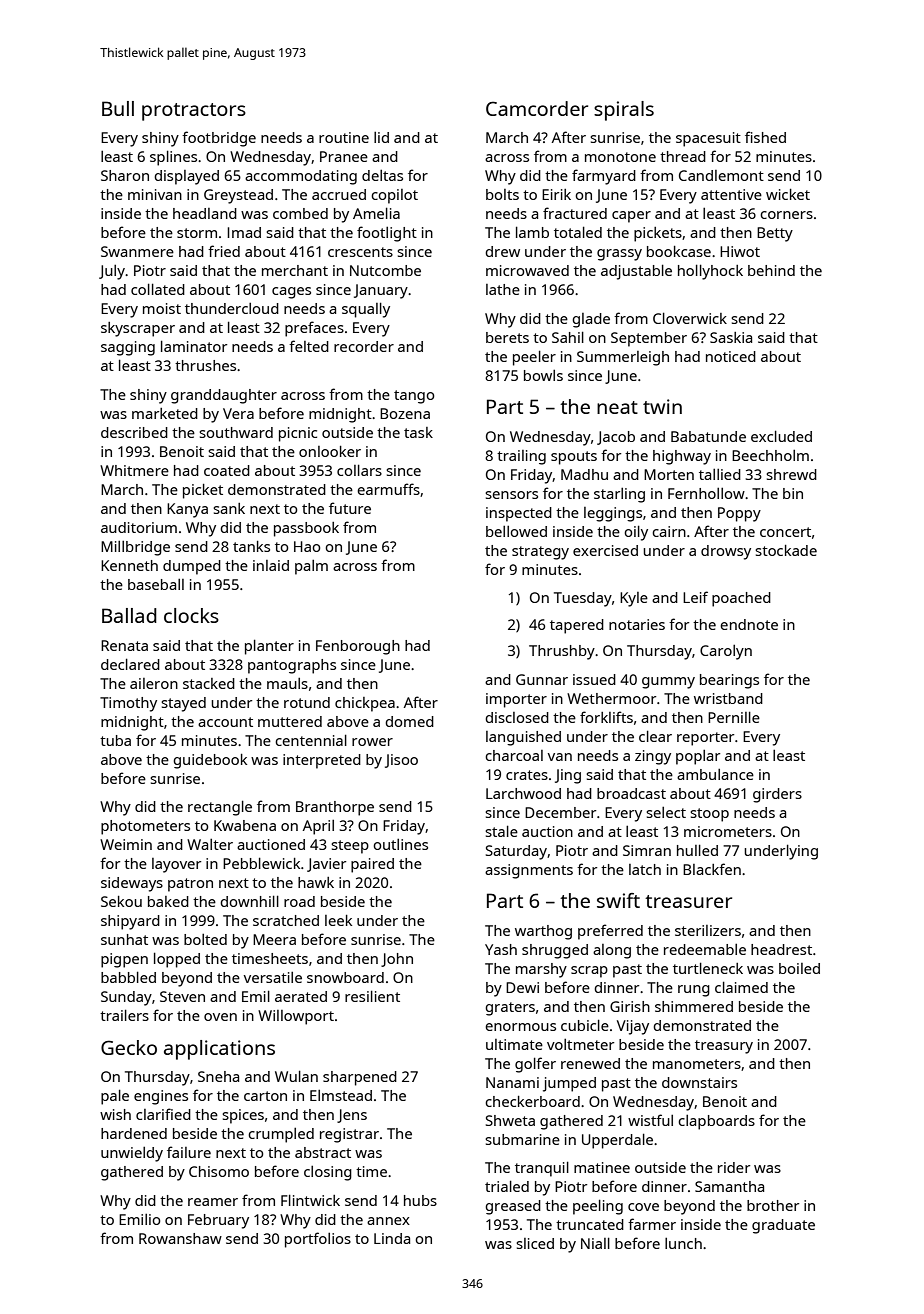  I want to click on spirals, so click(624, 111).
